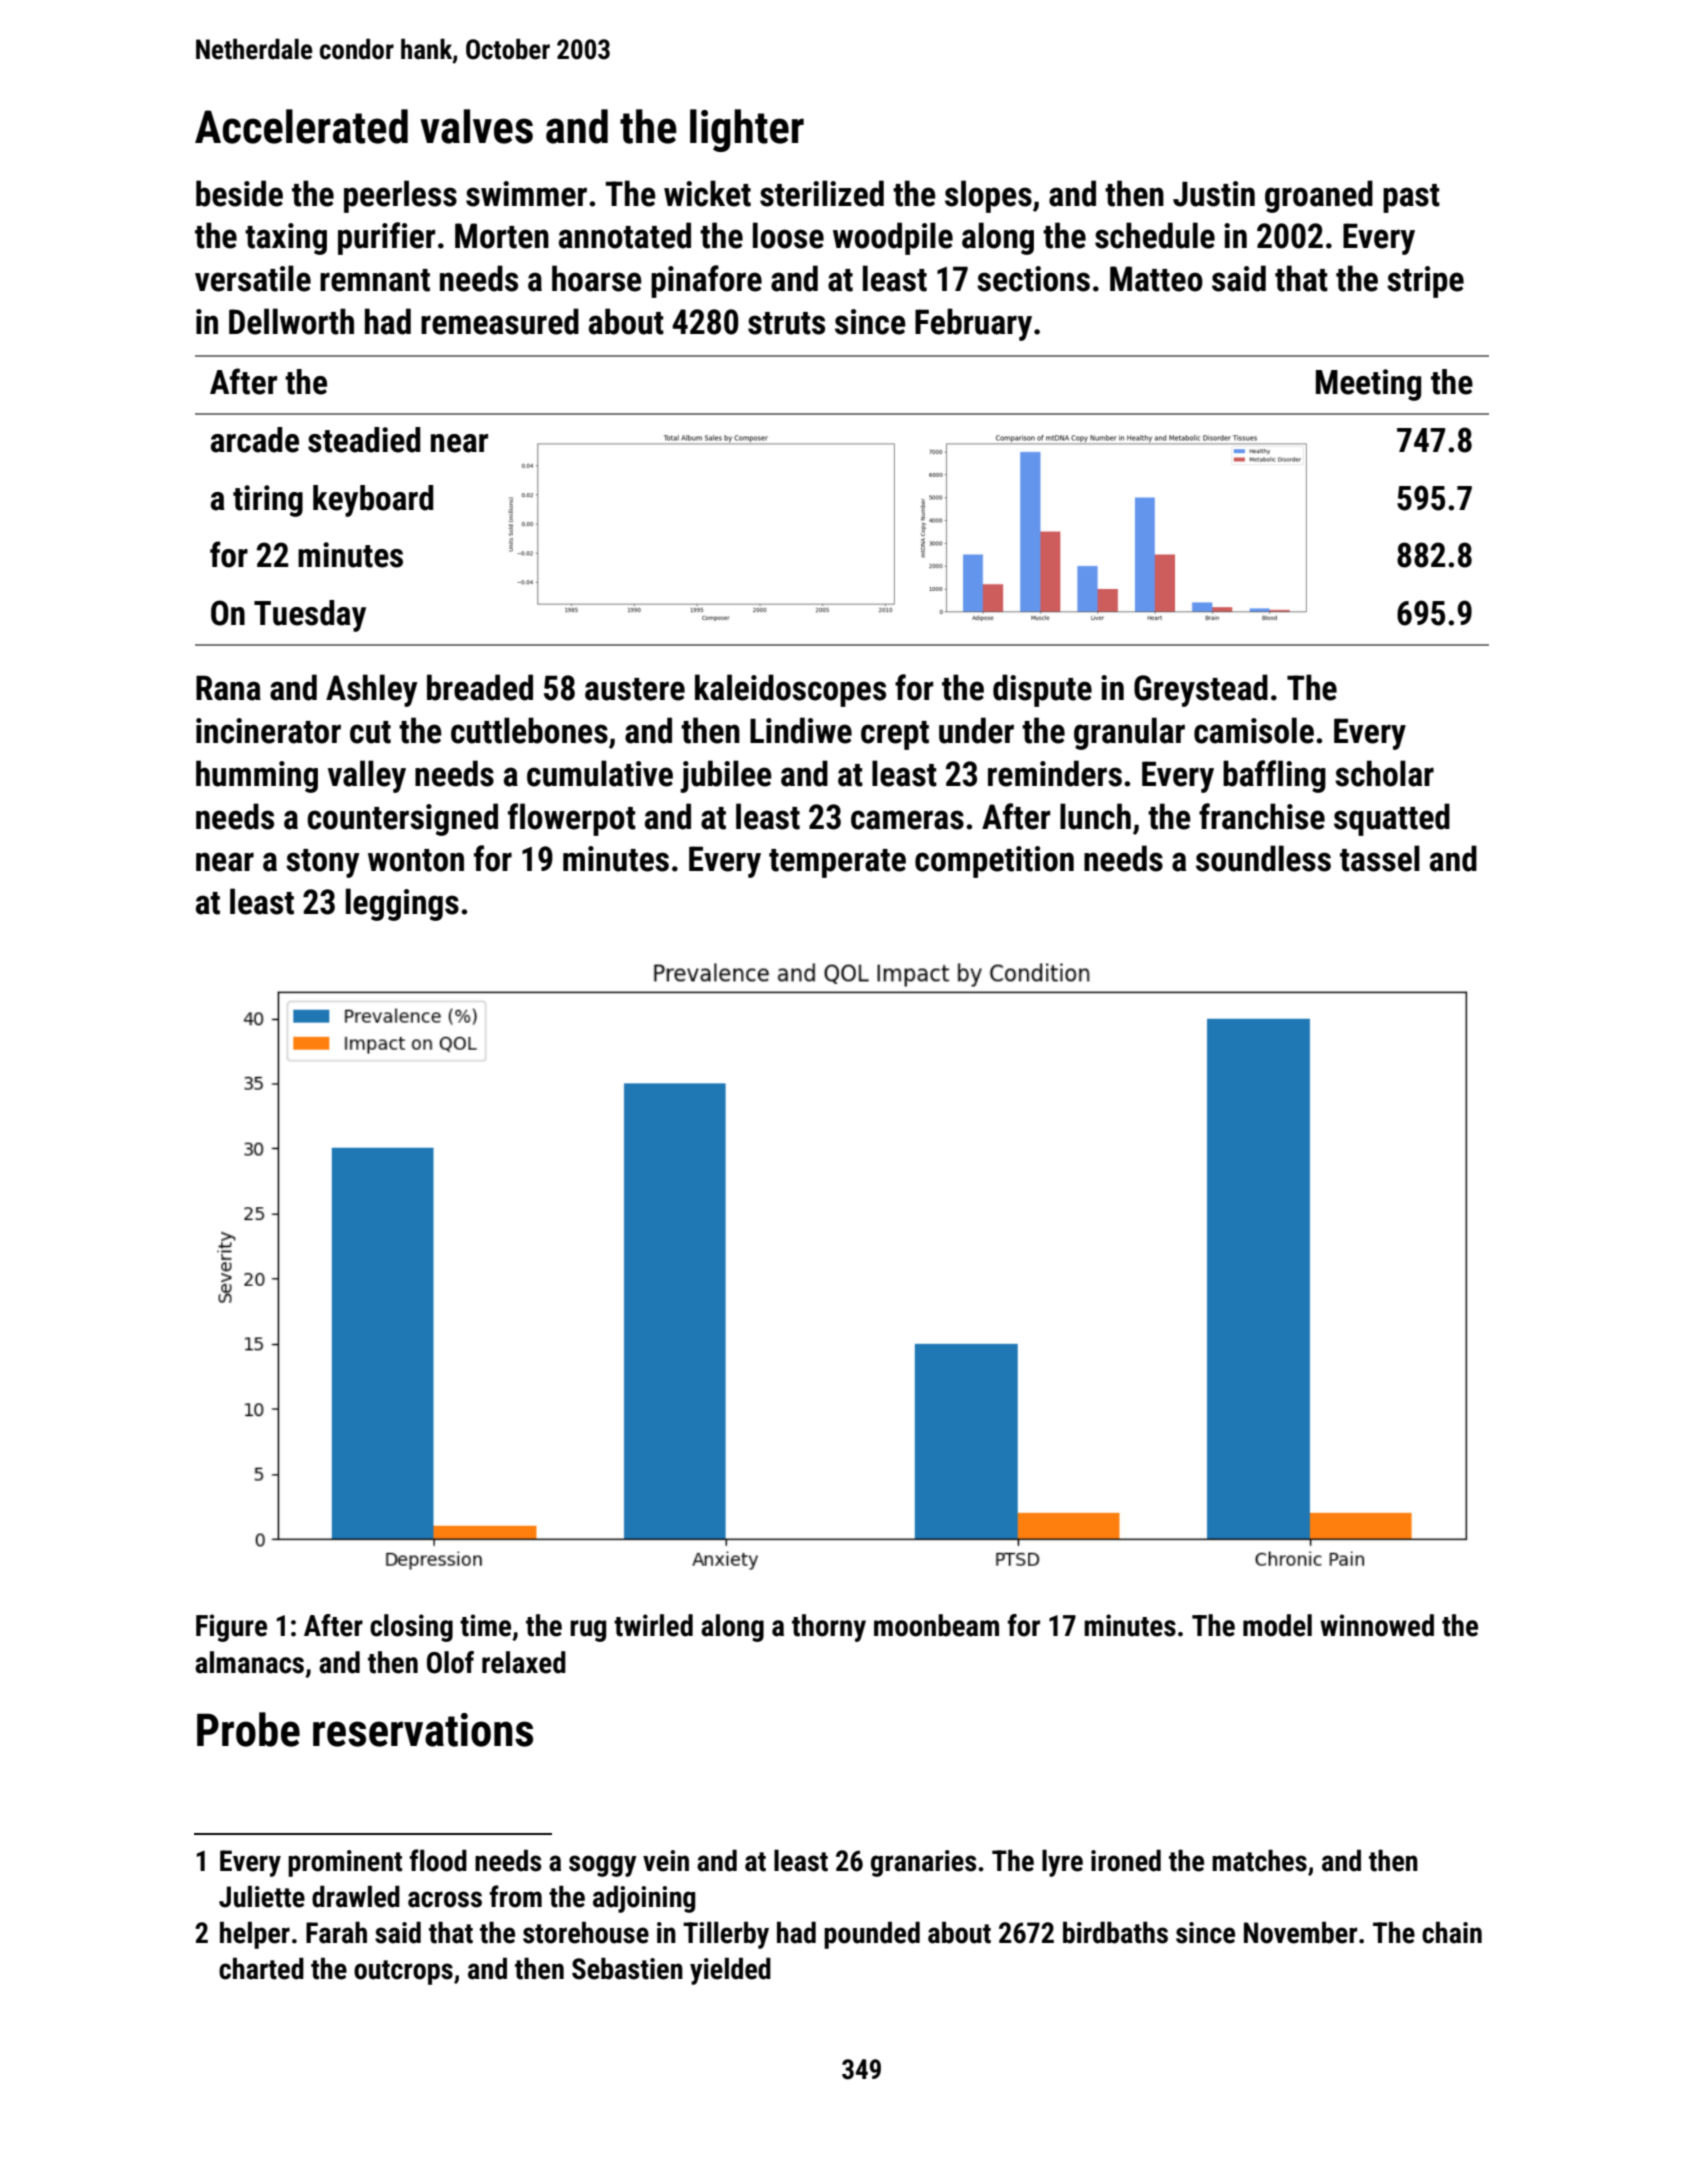 Image resolution: width=1683 pixels, height=2178 pixels. I want to click on stony, so click(323, 863).
